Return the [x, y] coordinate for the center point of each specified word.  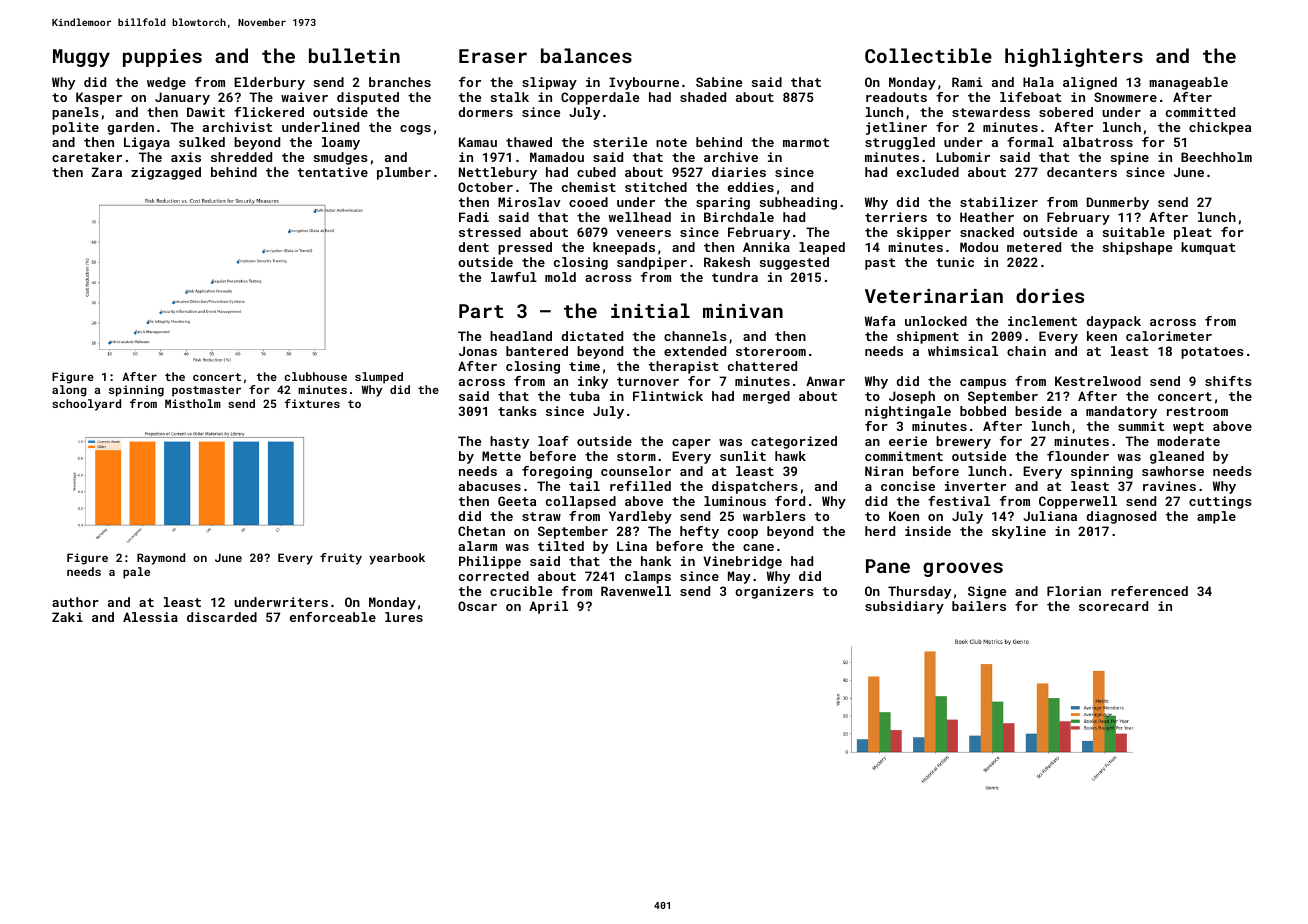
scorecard [1113, 606]
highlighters [1074, 57]
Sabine [719, 82]
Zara [107, 172]
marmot [806, 142]
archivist [237, 127]
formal [1030, 142]
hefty [699, 532]
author [75, 602]
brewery [963, 442]
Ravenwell [636, 591]
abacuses [490, 486]
